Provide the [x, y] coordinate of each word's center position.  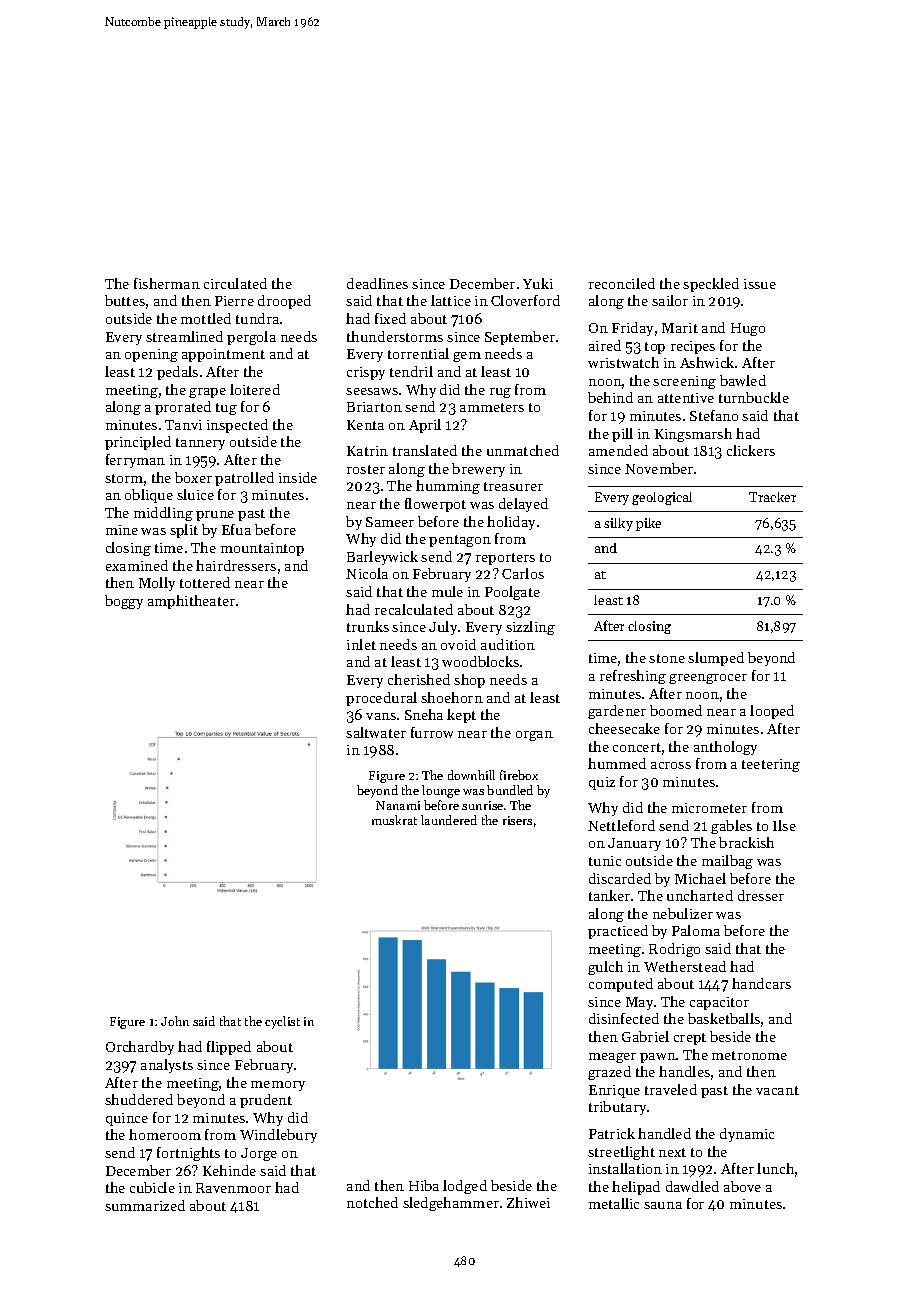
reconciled [622, 283]
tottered [205, 582]
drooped [284, 302]
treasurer [513, 486]
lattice [451, 300]
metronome [749, 1055]
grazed [609, 1073]
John [175, 1021]
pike [648, 524]
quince [127, 1119]
